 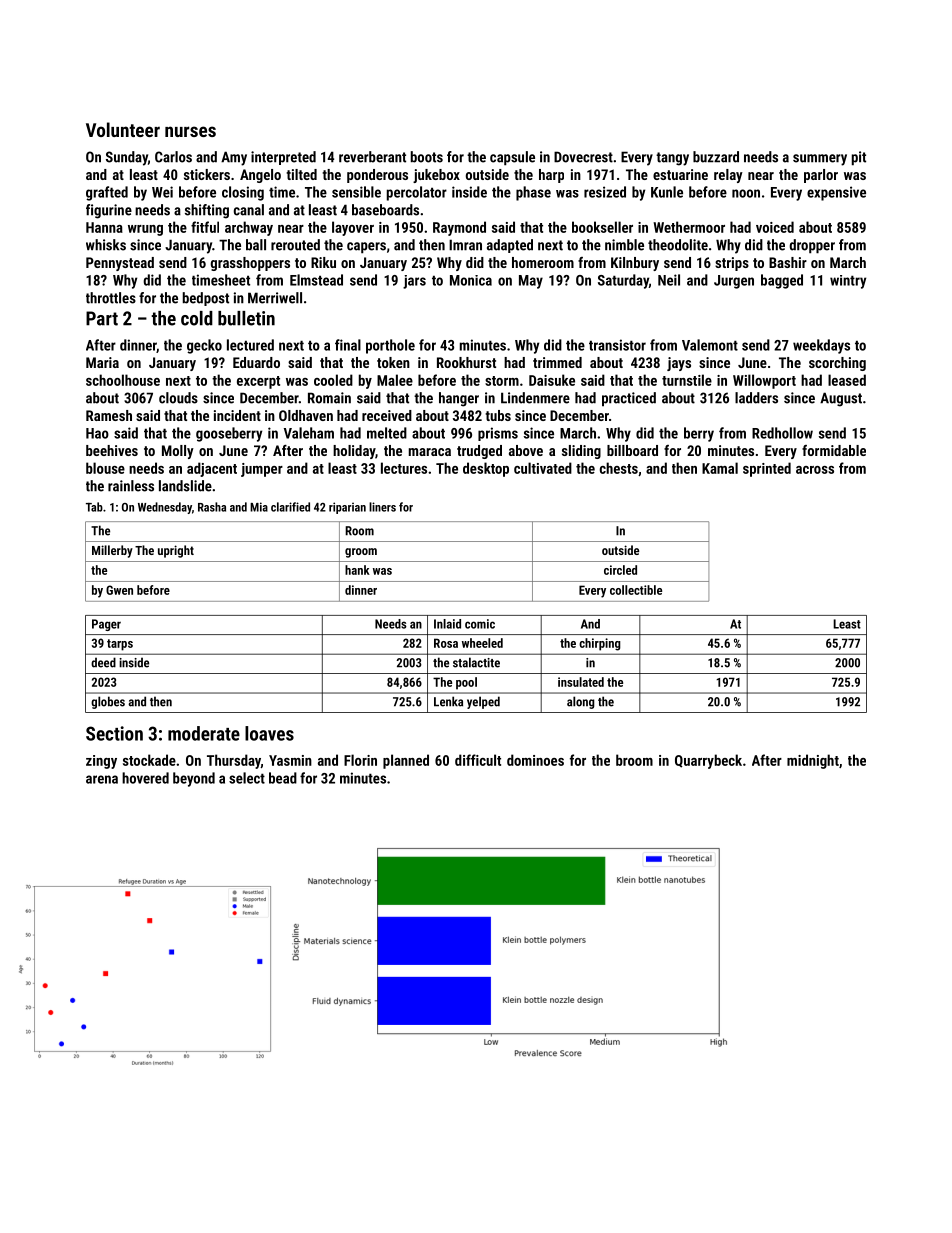 I want to click on chirping, so click(x=600, y=644).
